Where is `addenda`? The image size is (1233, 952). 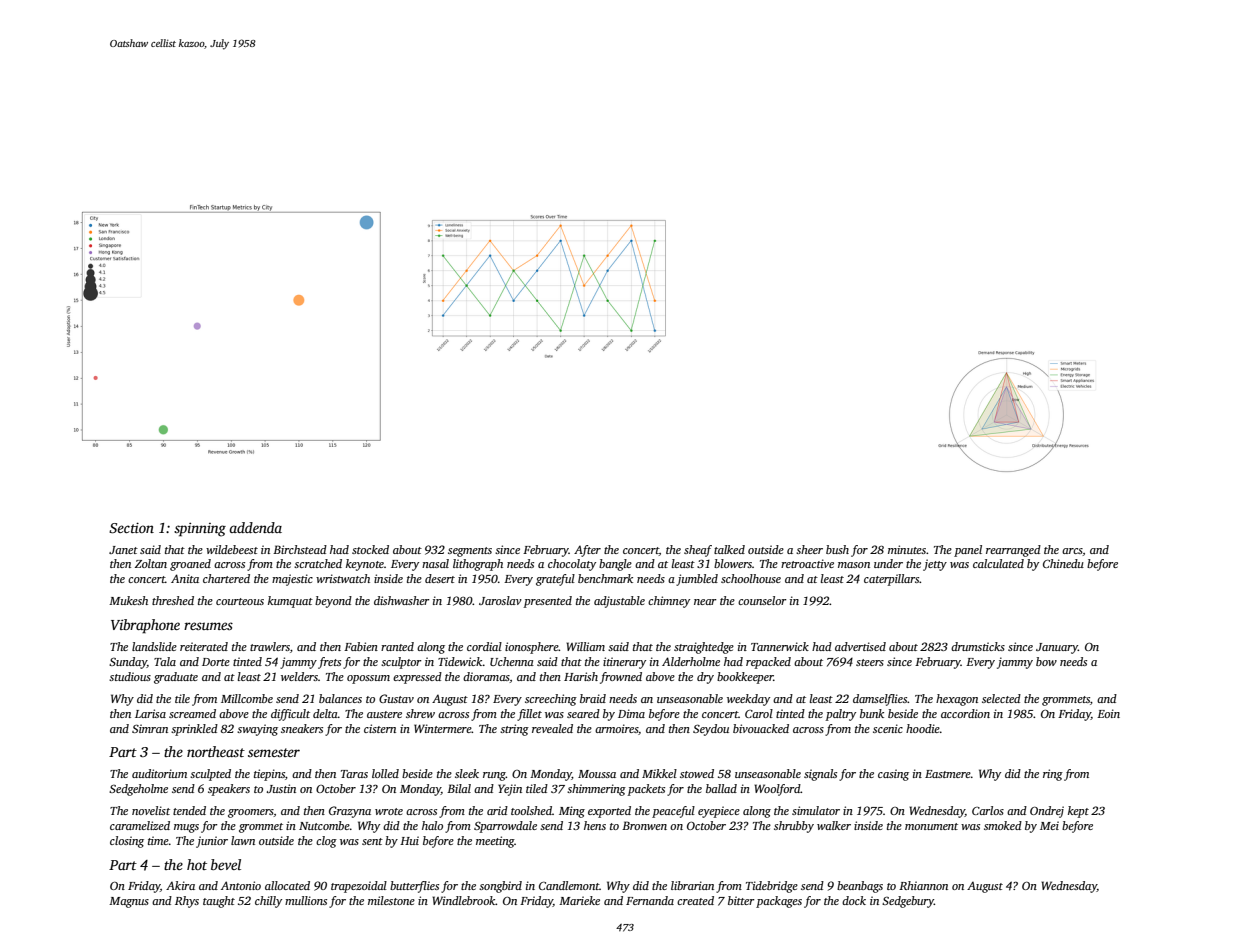 addenda is located at coordinates (255, 527).
